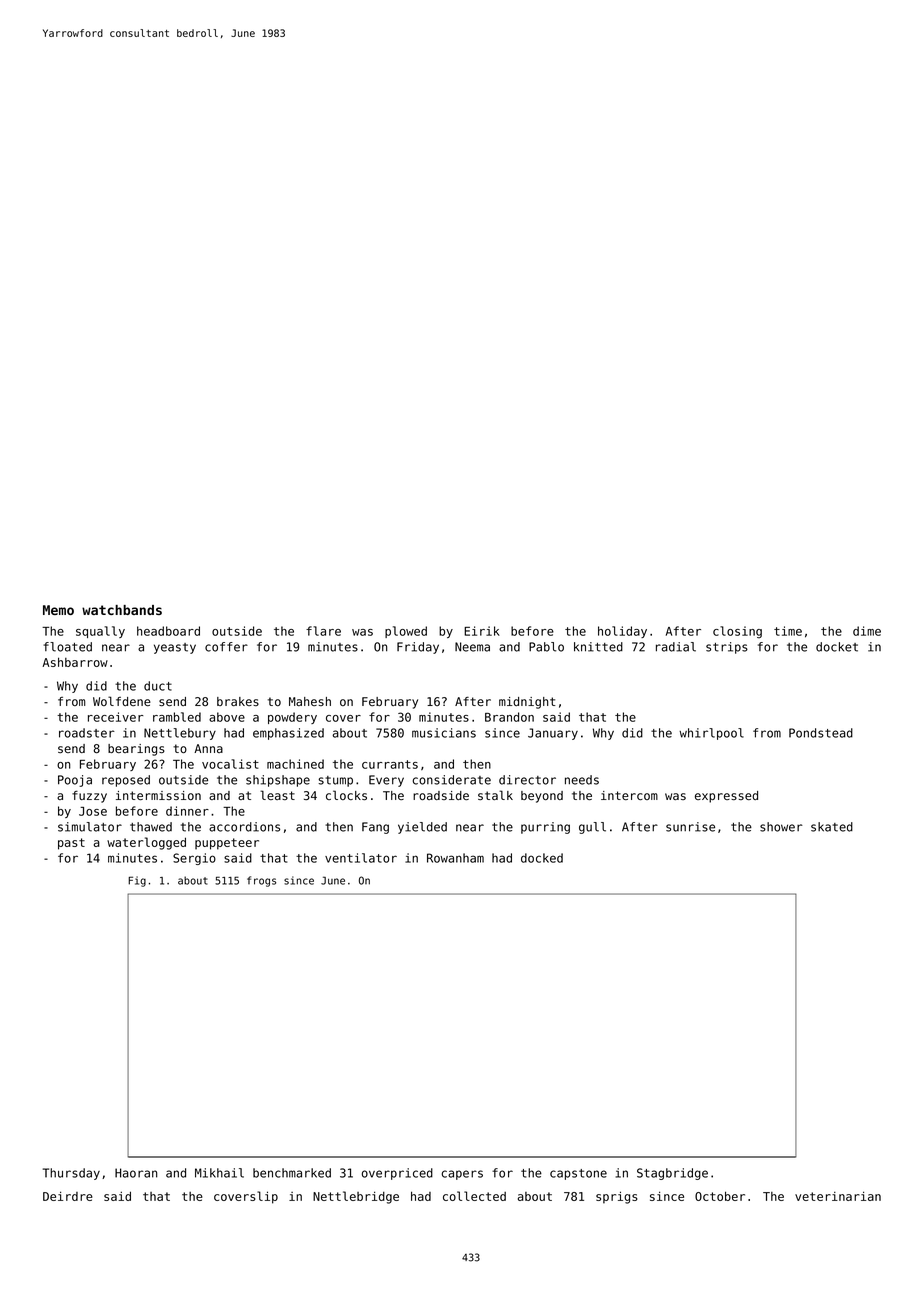 The width and height of the image is (924, 1308). Describe the element at coordinates (482, 631) in the image. I see `Eirik` at that location.
